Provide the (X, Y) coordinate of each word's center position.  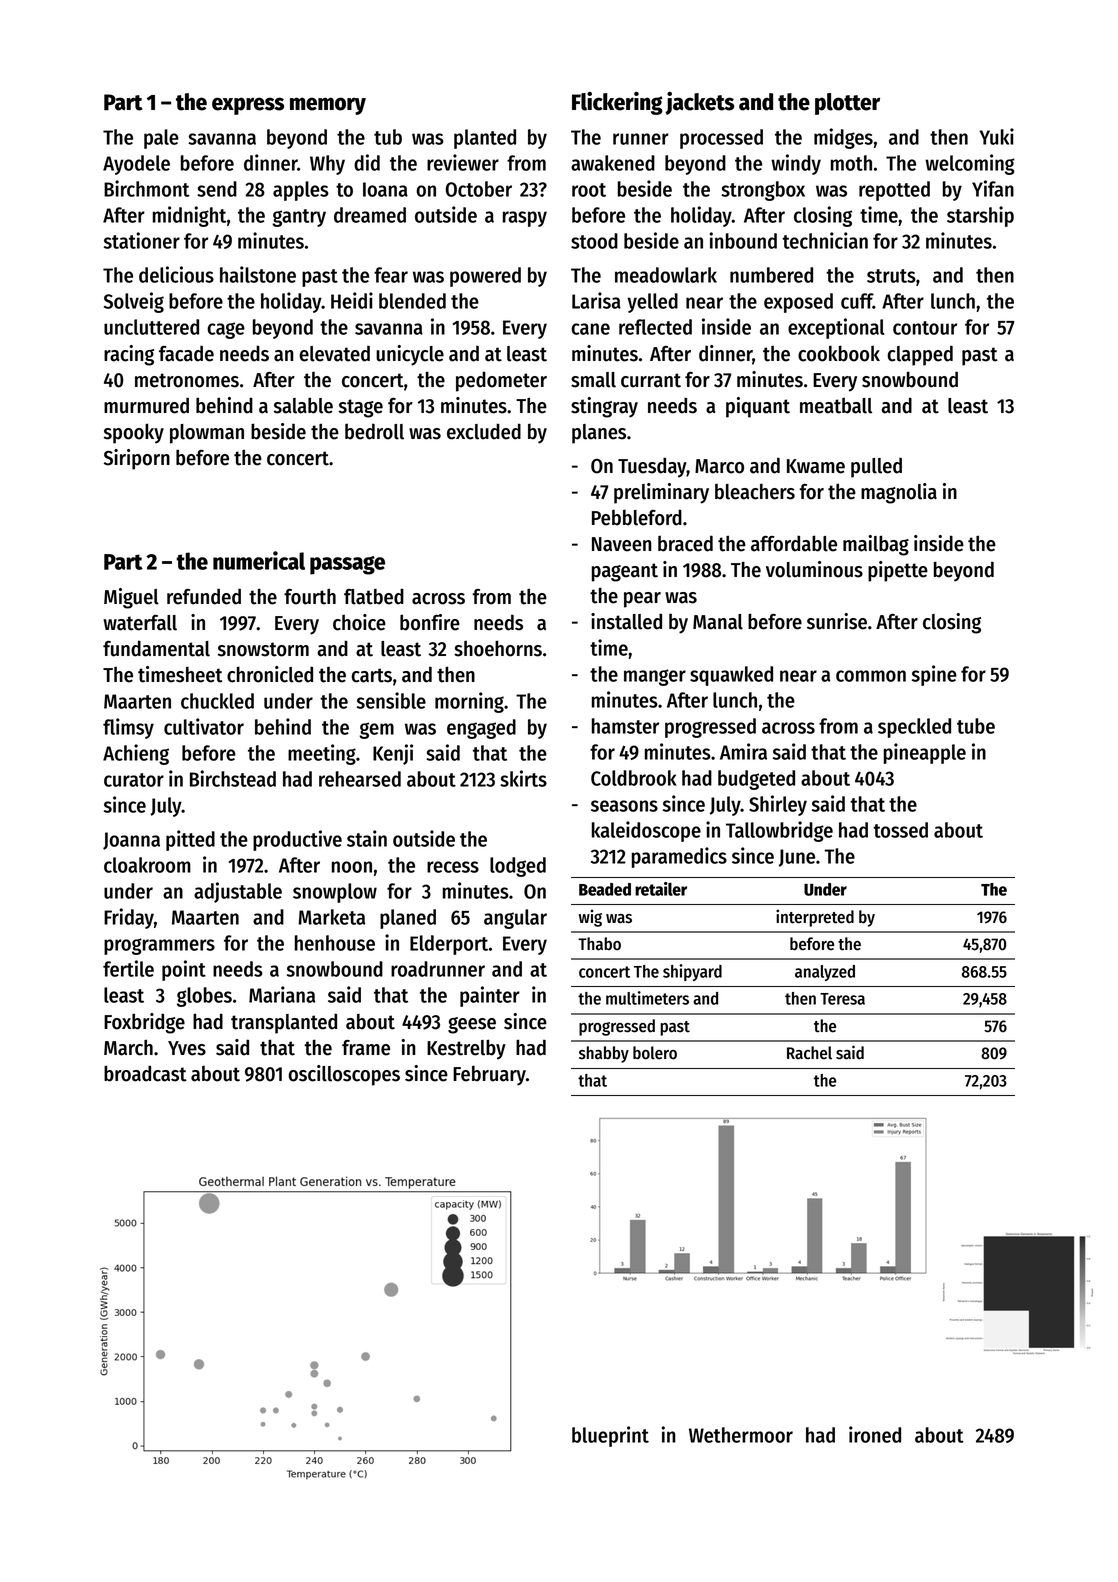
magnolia (899, 493)
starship (980, 216)
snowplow (335, 893)
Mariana (282, 994)
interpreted (815, 918)
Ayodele (136, 165)
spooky (134, 433)
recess (453, 867)
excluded (484, 431)
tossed (900, 830)
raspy (525, 219)
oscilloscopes (344, 1075)
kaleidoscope (646, 831)
